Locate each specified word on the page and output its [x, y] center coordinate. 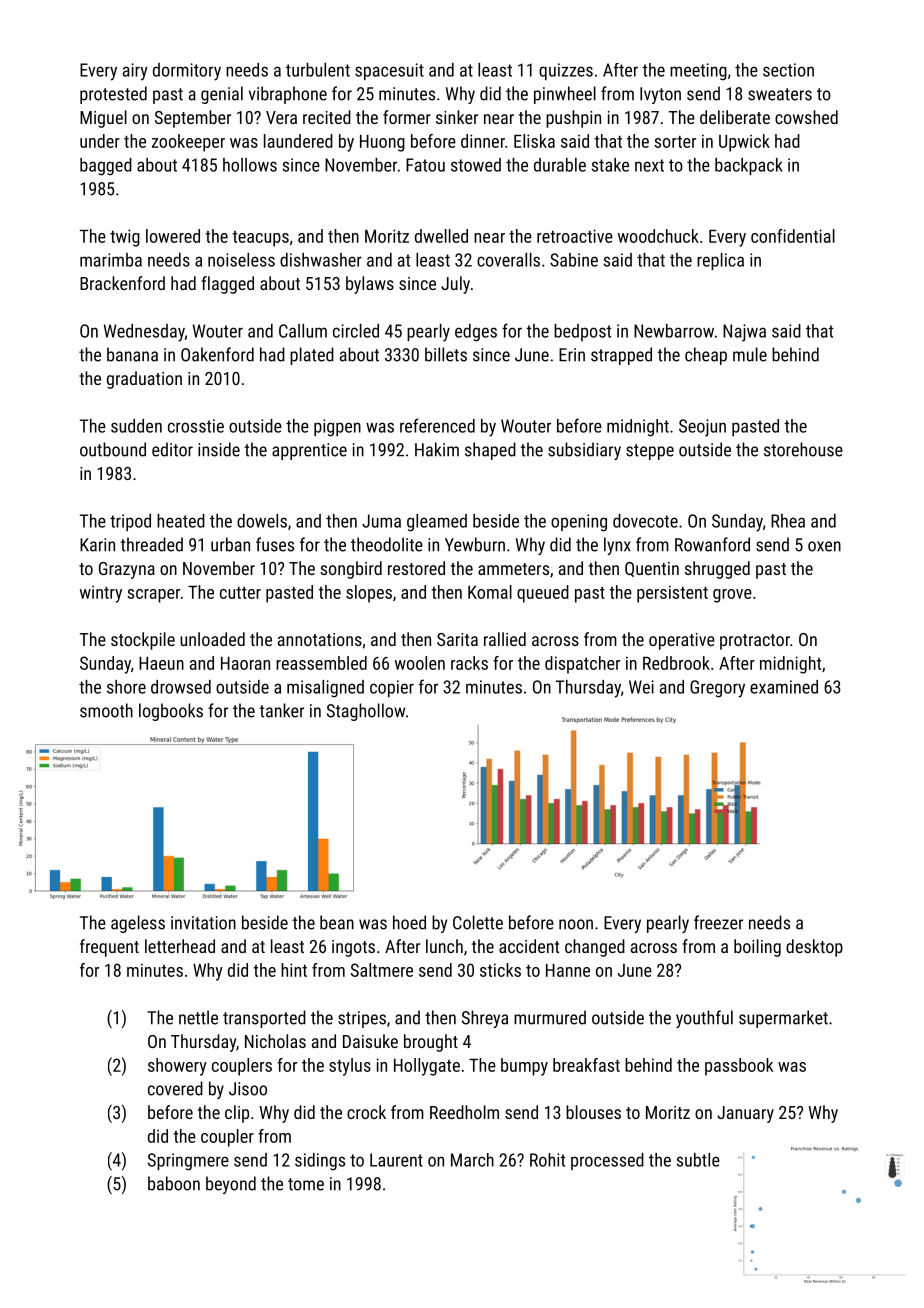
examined [784, 687]
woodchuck [658, 236]
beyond [231, 1185]
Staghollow [366, 712]
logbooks [171, 712]
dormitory [187, 72]
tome [306, 1184]
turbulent [318, 70]
